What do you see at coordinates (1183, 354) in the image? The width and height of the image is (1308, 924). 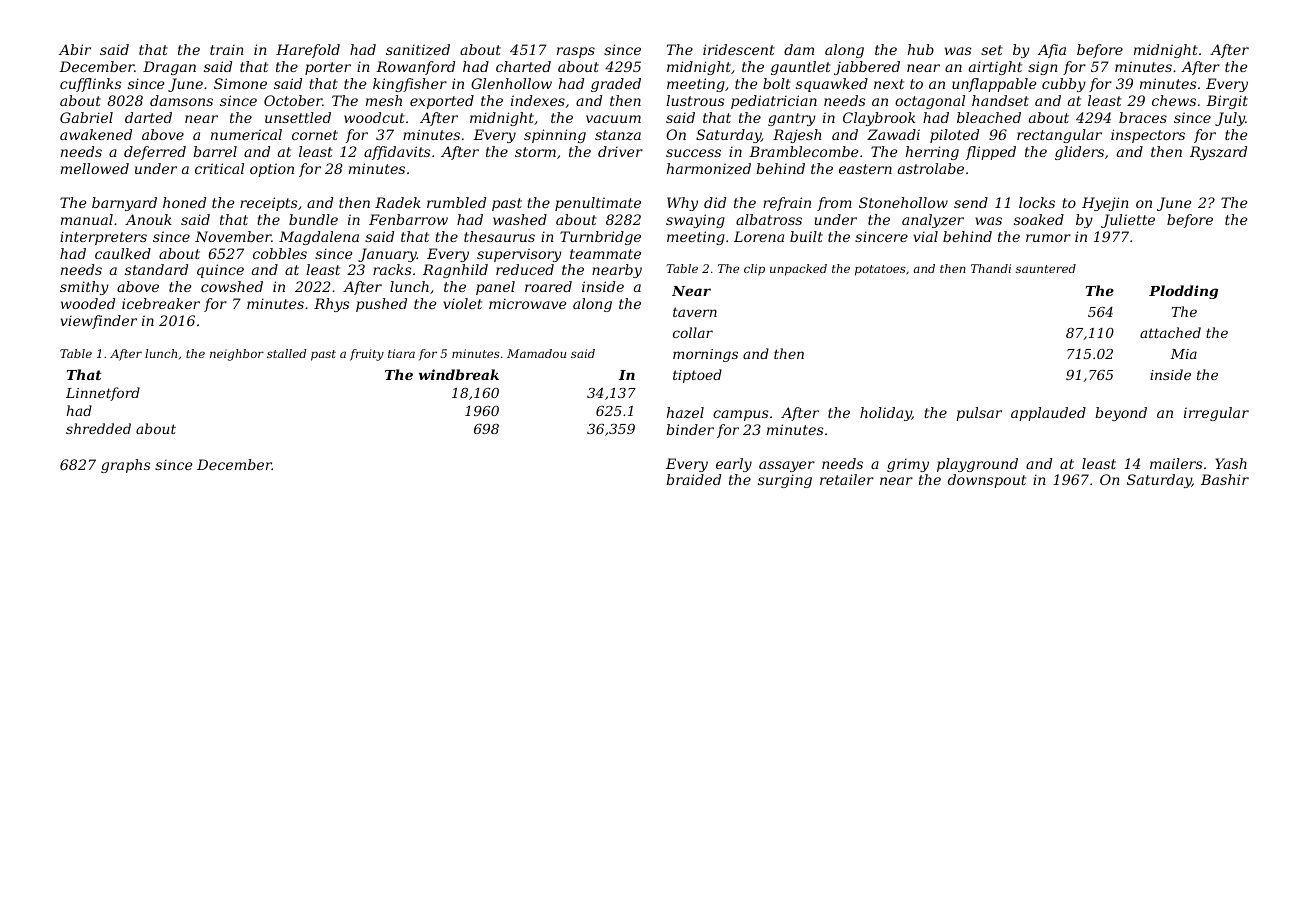 I see `Mia` at bounding box center [1183, 354].
